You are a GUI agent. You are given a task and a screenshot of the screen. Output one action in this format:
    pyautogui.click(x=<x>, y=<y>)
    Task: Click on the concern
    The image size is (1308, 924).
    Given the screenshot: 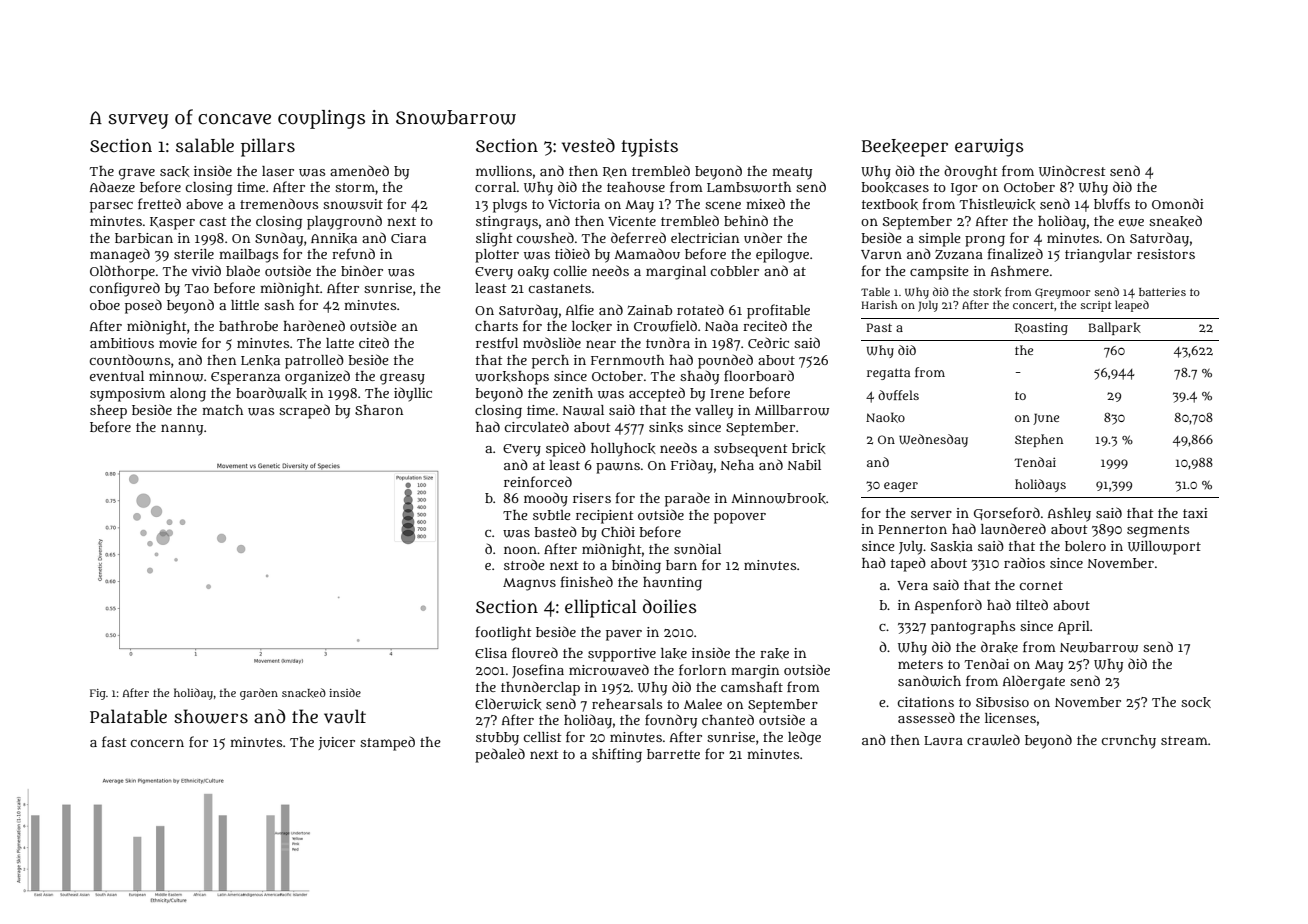 What is the action you would take?
    pyautogui.click(x=157, y=743)
